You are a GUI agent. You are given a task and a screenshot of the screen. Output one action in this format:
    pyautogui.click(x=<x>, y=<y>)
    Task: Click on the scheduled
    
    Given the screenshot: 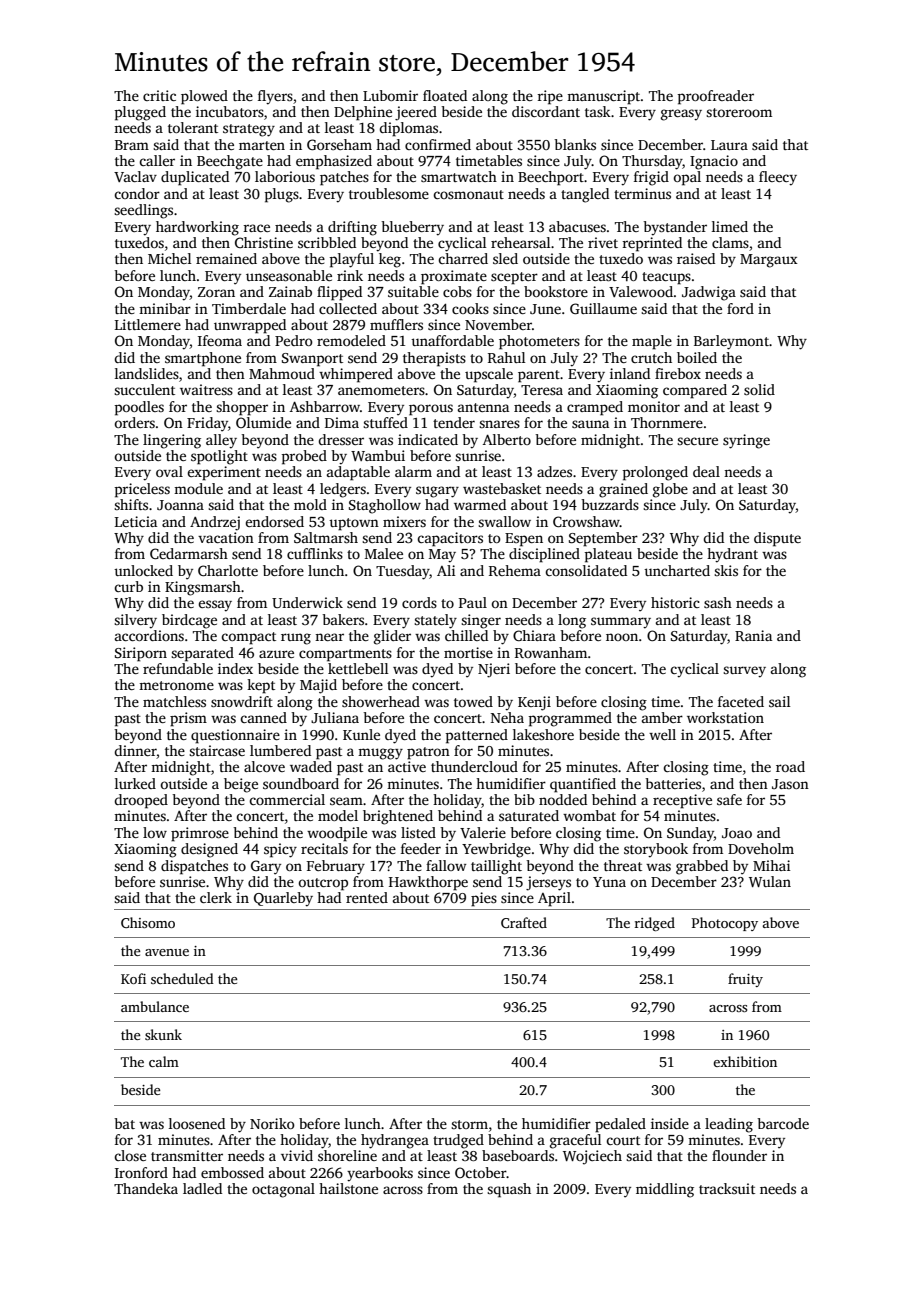 What is the action you would take?
    pyautogui.click(x=182, y=978)
